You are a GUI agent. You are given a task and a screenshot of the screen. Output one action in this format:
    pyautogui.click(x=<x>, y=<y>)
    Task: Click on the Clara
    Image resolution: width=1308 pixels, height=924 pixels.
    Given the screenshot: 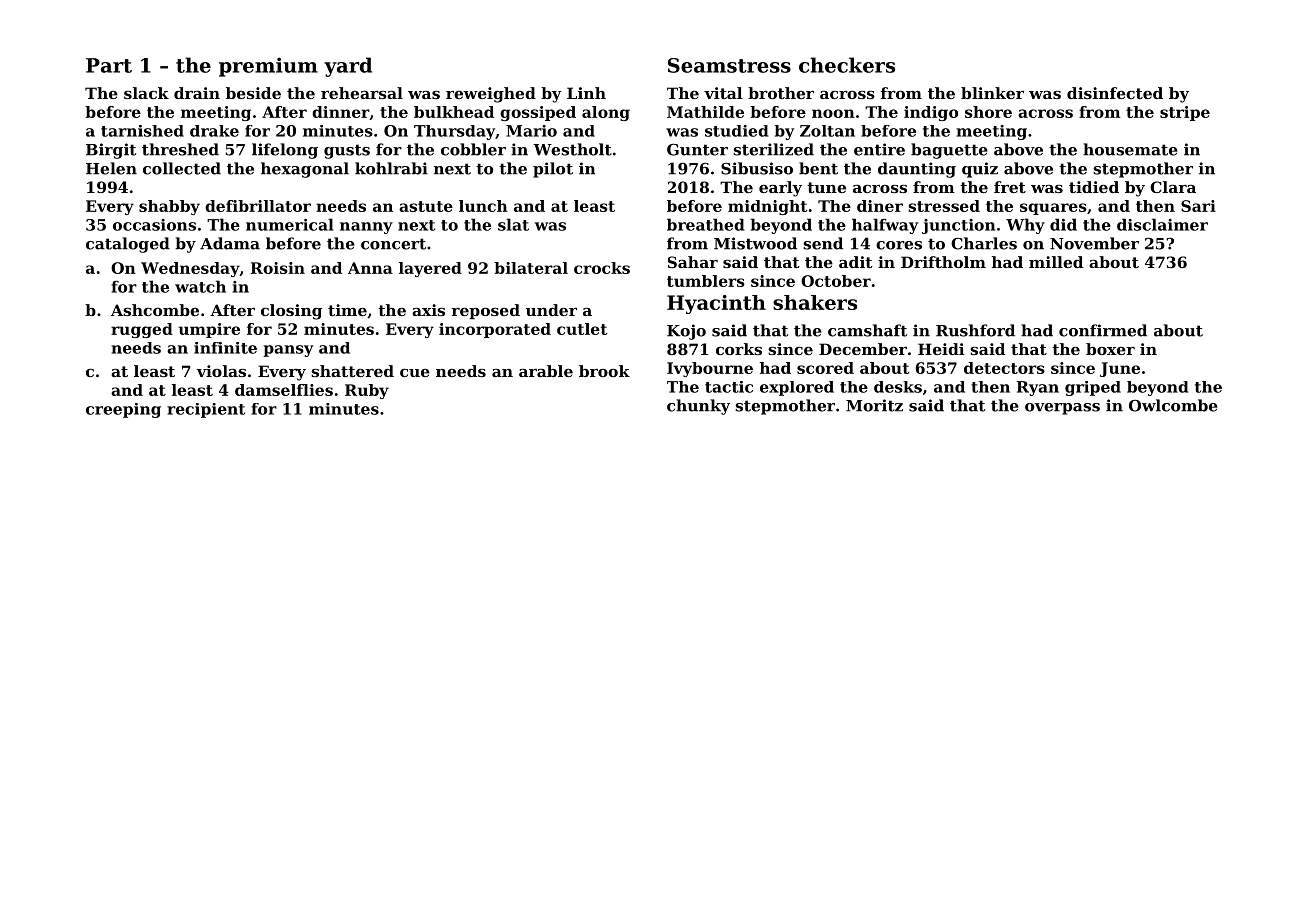 What is the action you would take?
    pyautogui.click(x=1173, y=187)
